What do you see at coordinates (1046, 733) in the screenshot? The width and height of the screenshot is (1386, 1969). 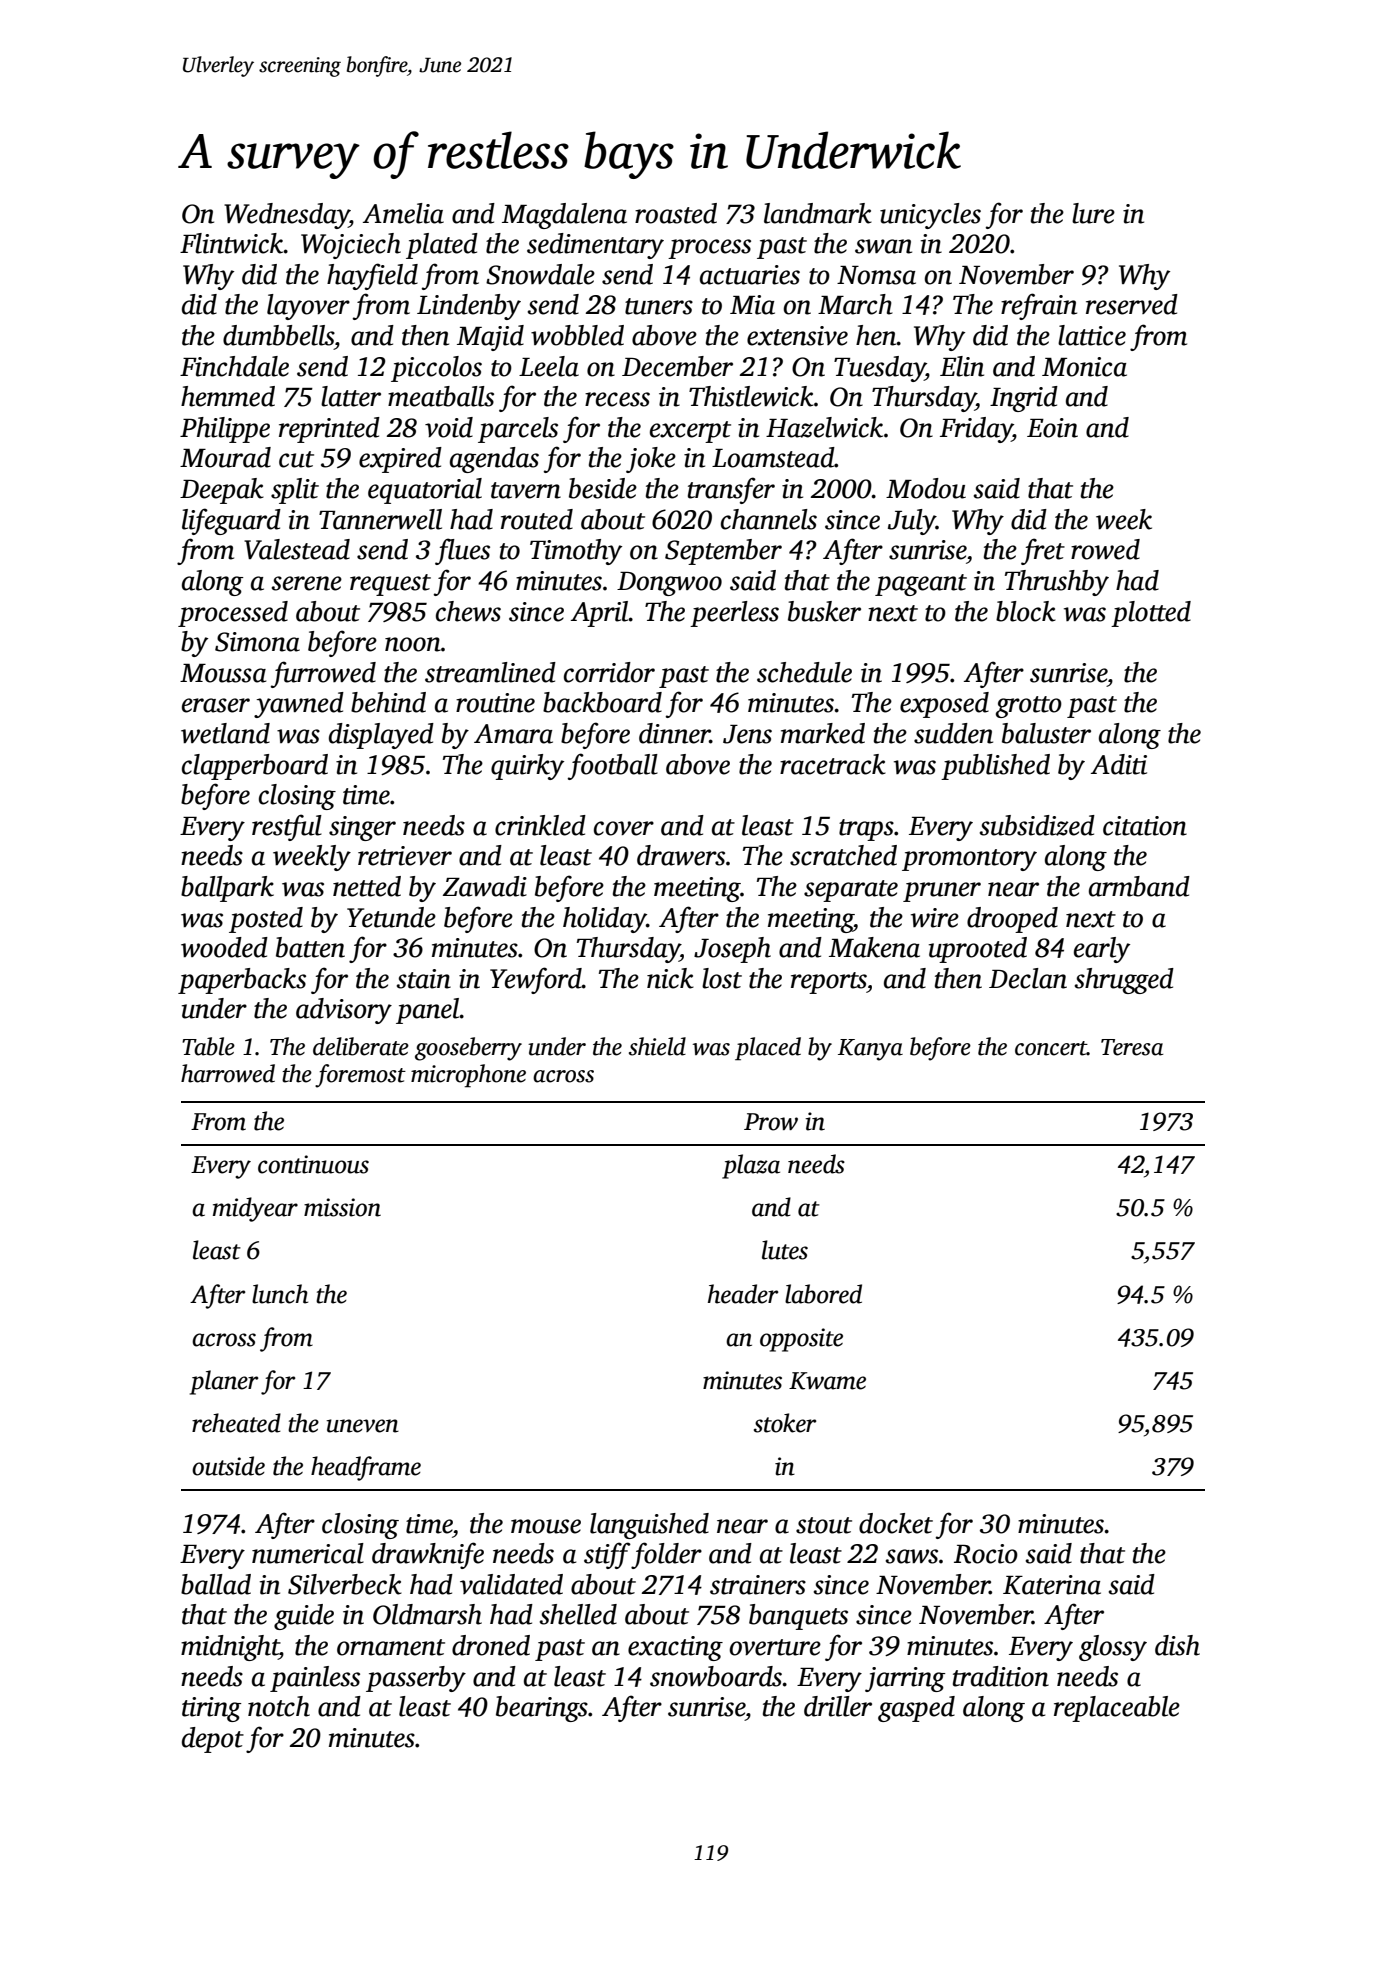 I see `baluster` at bounding box center [1046, 733].
